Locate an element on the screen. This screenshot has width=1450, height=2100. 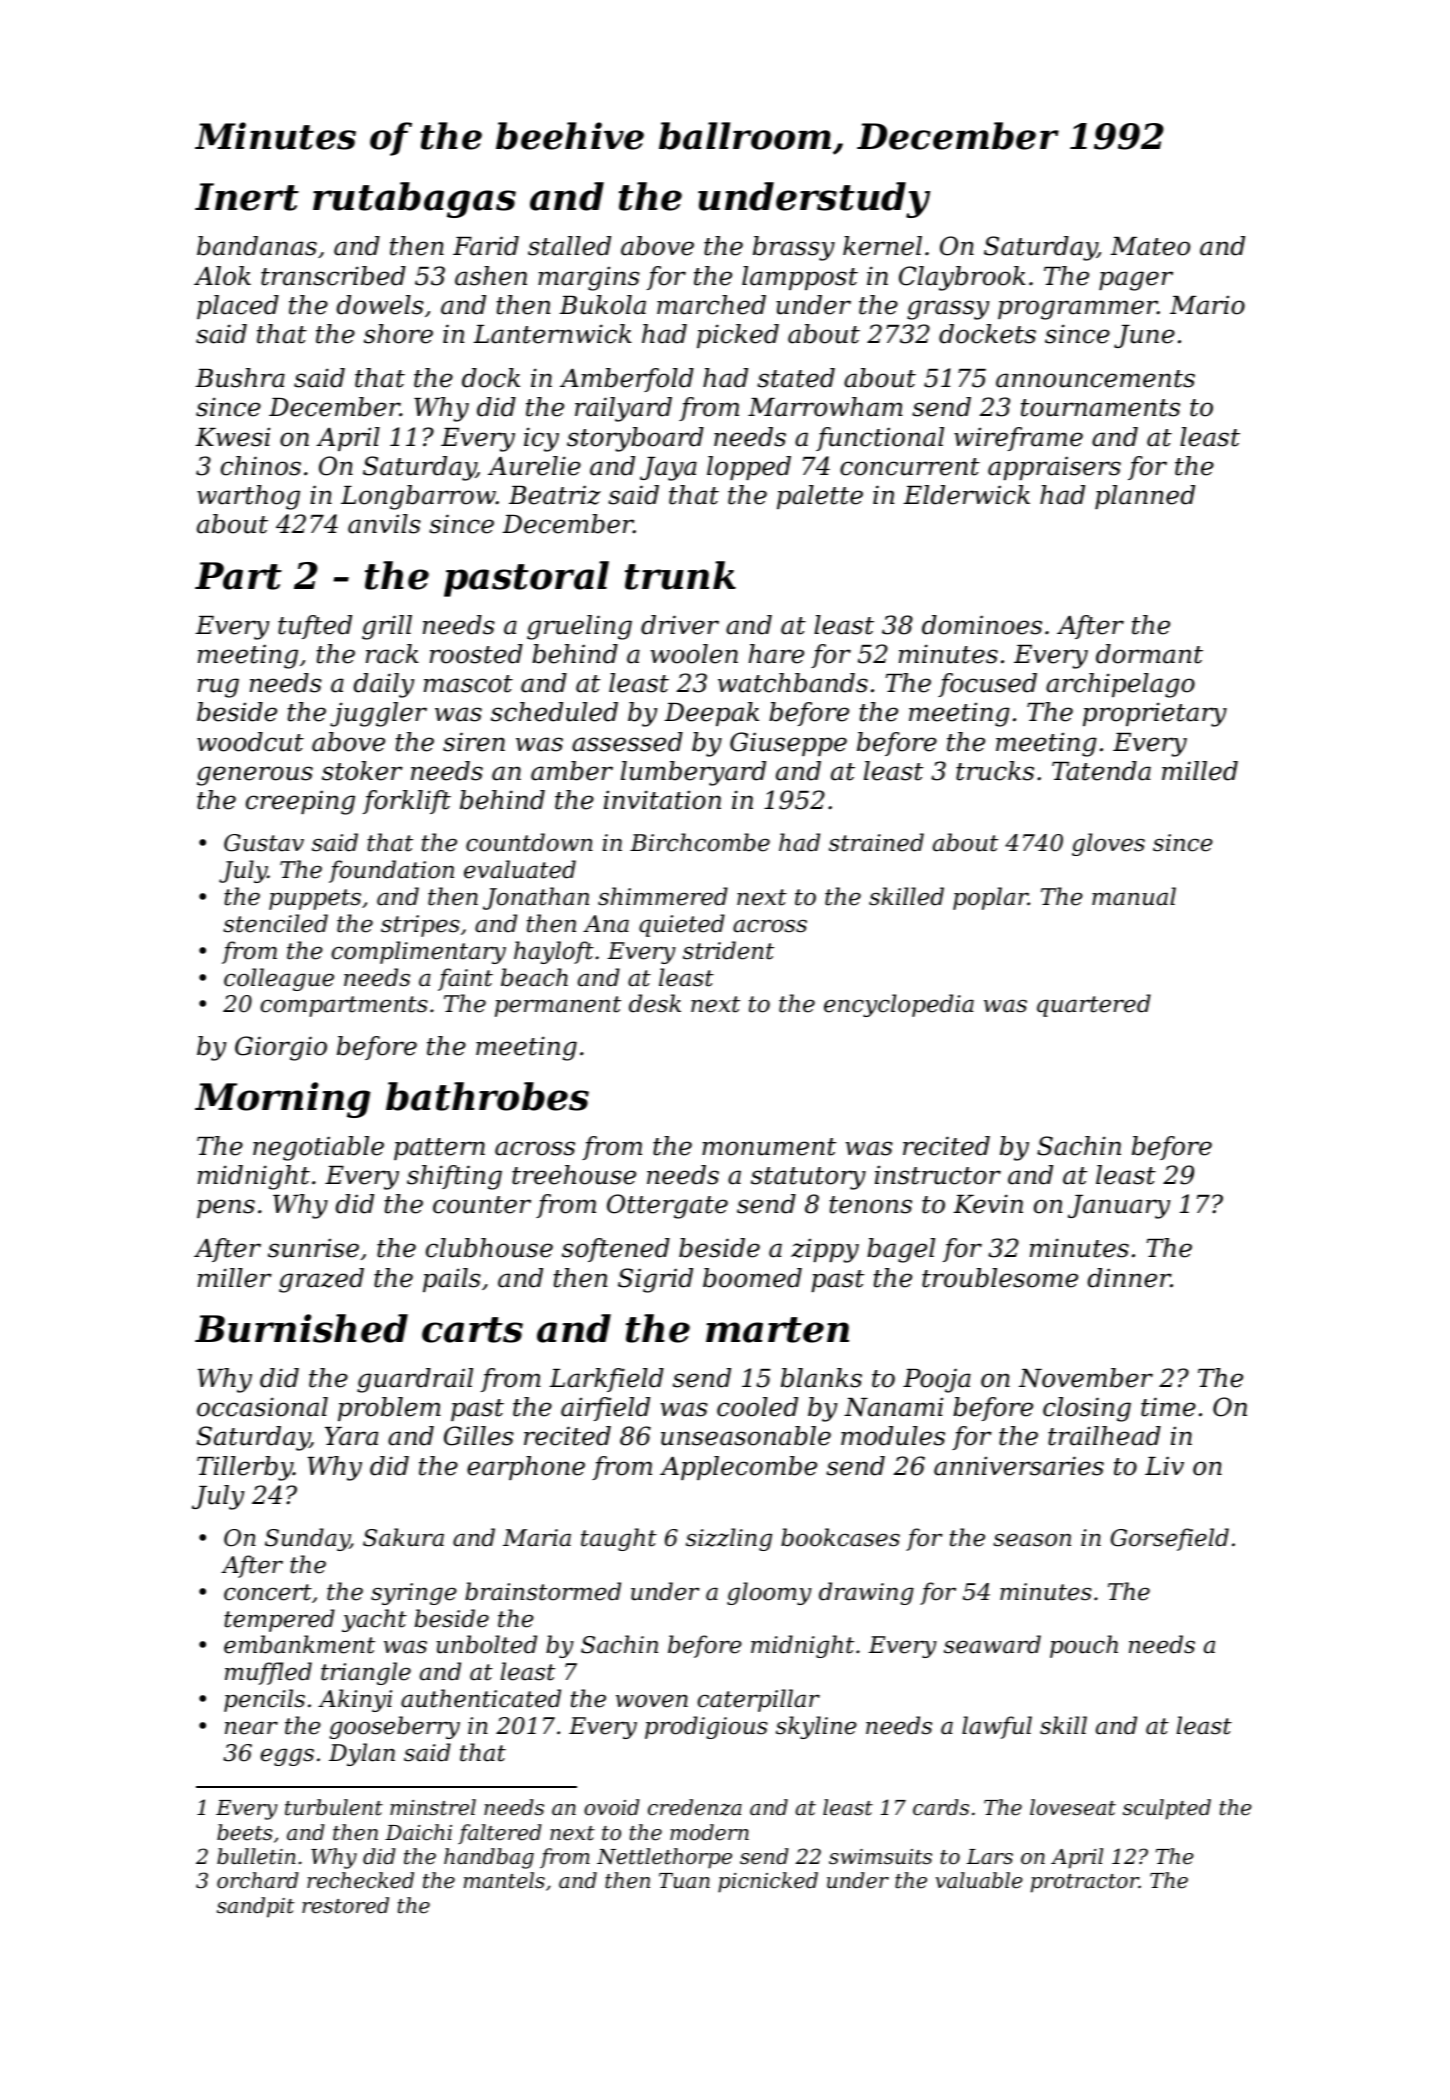
kernel is located at coordinates (882, 246).
